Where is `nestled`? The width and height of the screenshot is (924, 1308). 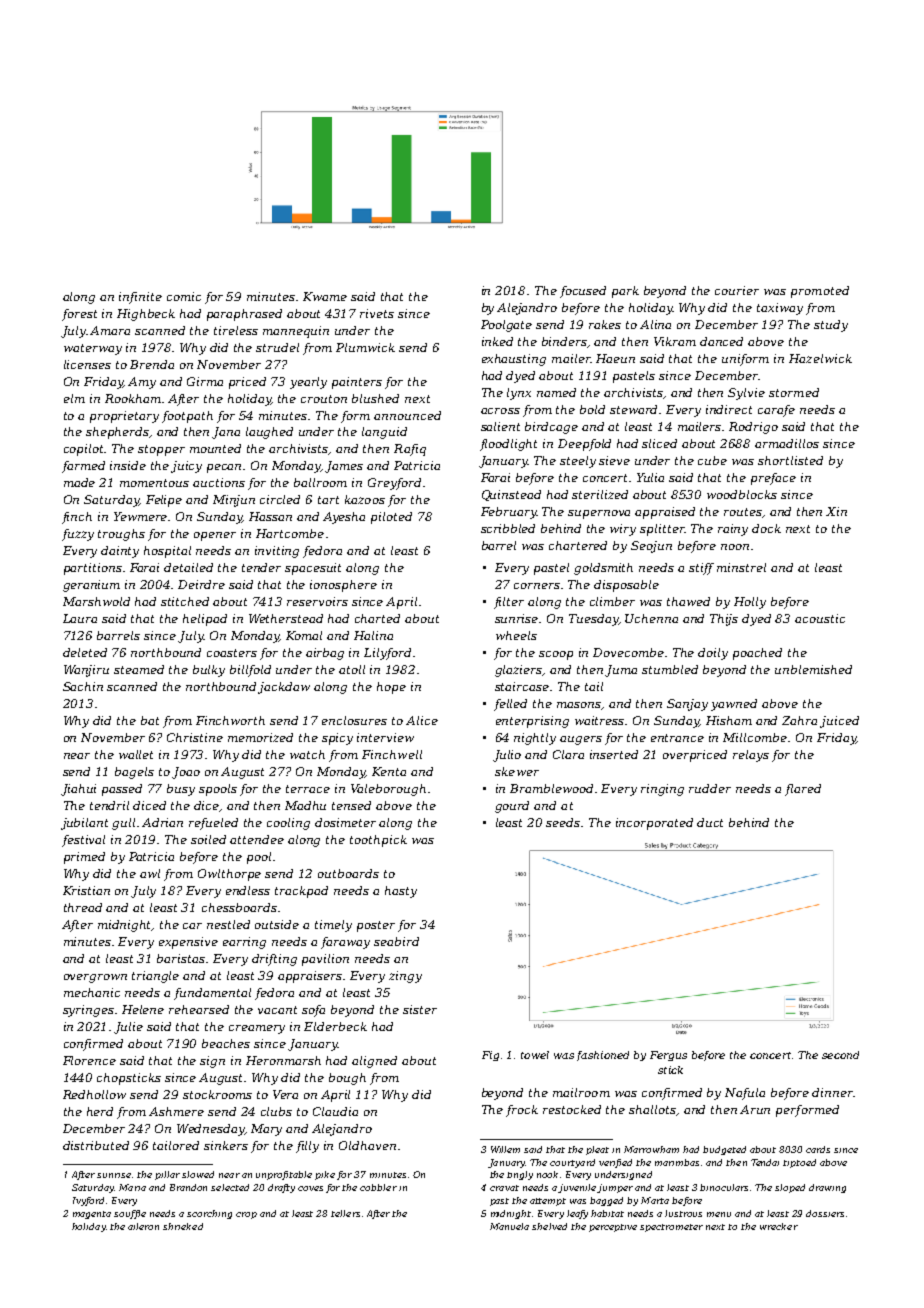
nestled is located at coordinates (228, 924).
